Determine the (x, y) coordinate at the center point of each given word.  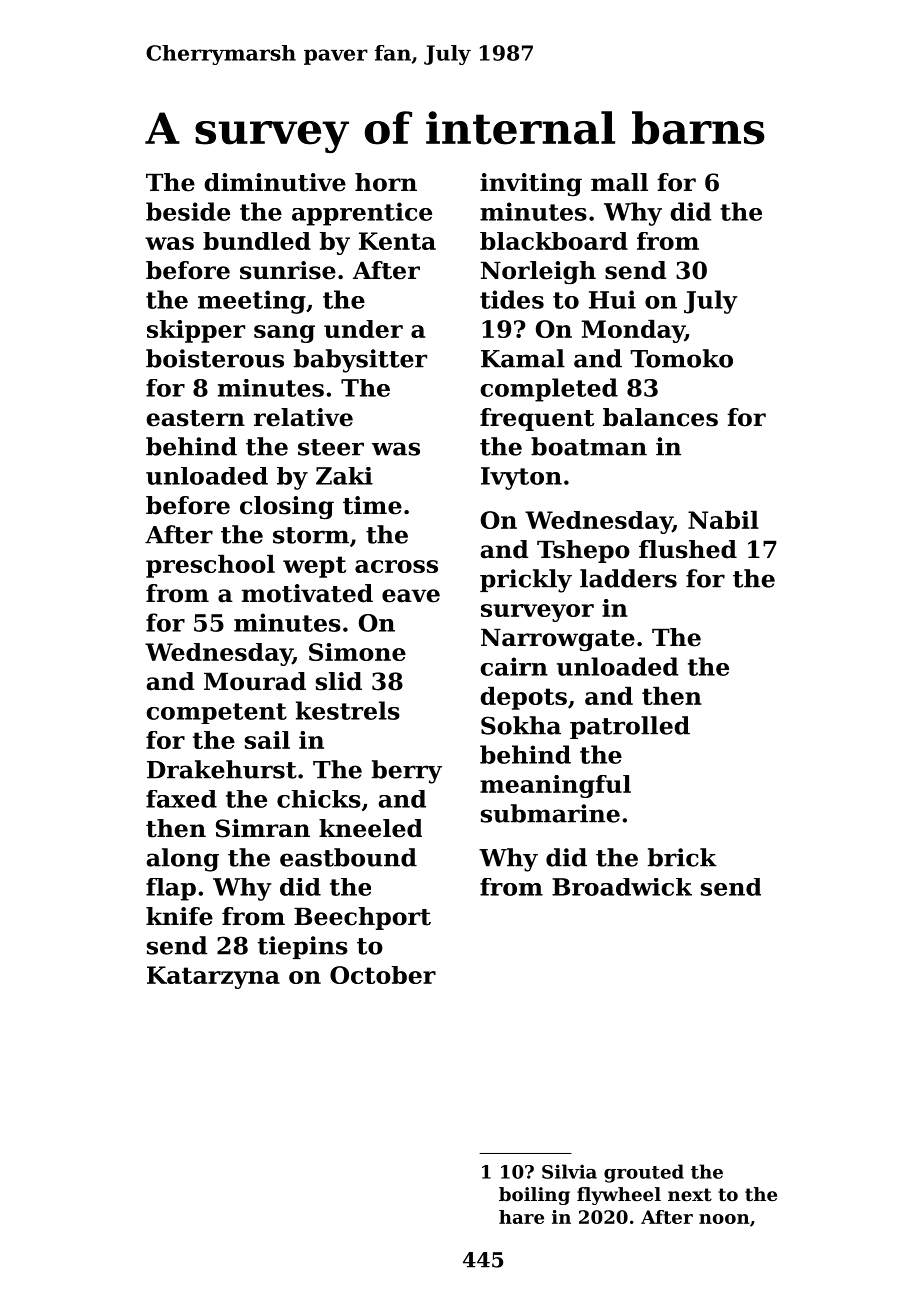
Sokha (521, 725)
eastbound (348, 857)
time (372, 505)
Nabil (723, 520)
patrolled (630, 727)
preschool (210, 566)
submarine (550, 813)
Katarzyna (213, 977)
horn (386, 182)
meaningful (555, 786)
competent (216, 713)
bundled (257, 241)
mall (619, 182)
